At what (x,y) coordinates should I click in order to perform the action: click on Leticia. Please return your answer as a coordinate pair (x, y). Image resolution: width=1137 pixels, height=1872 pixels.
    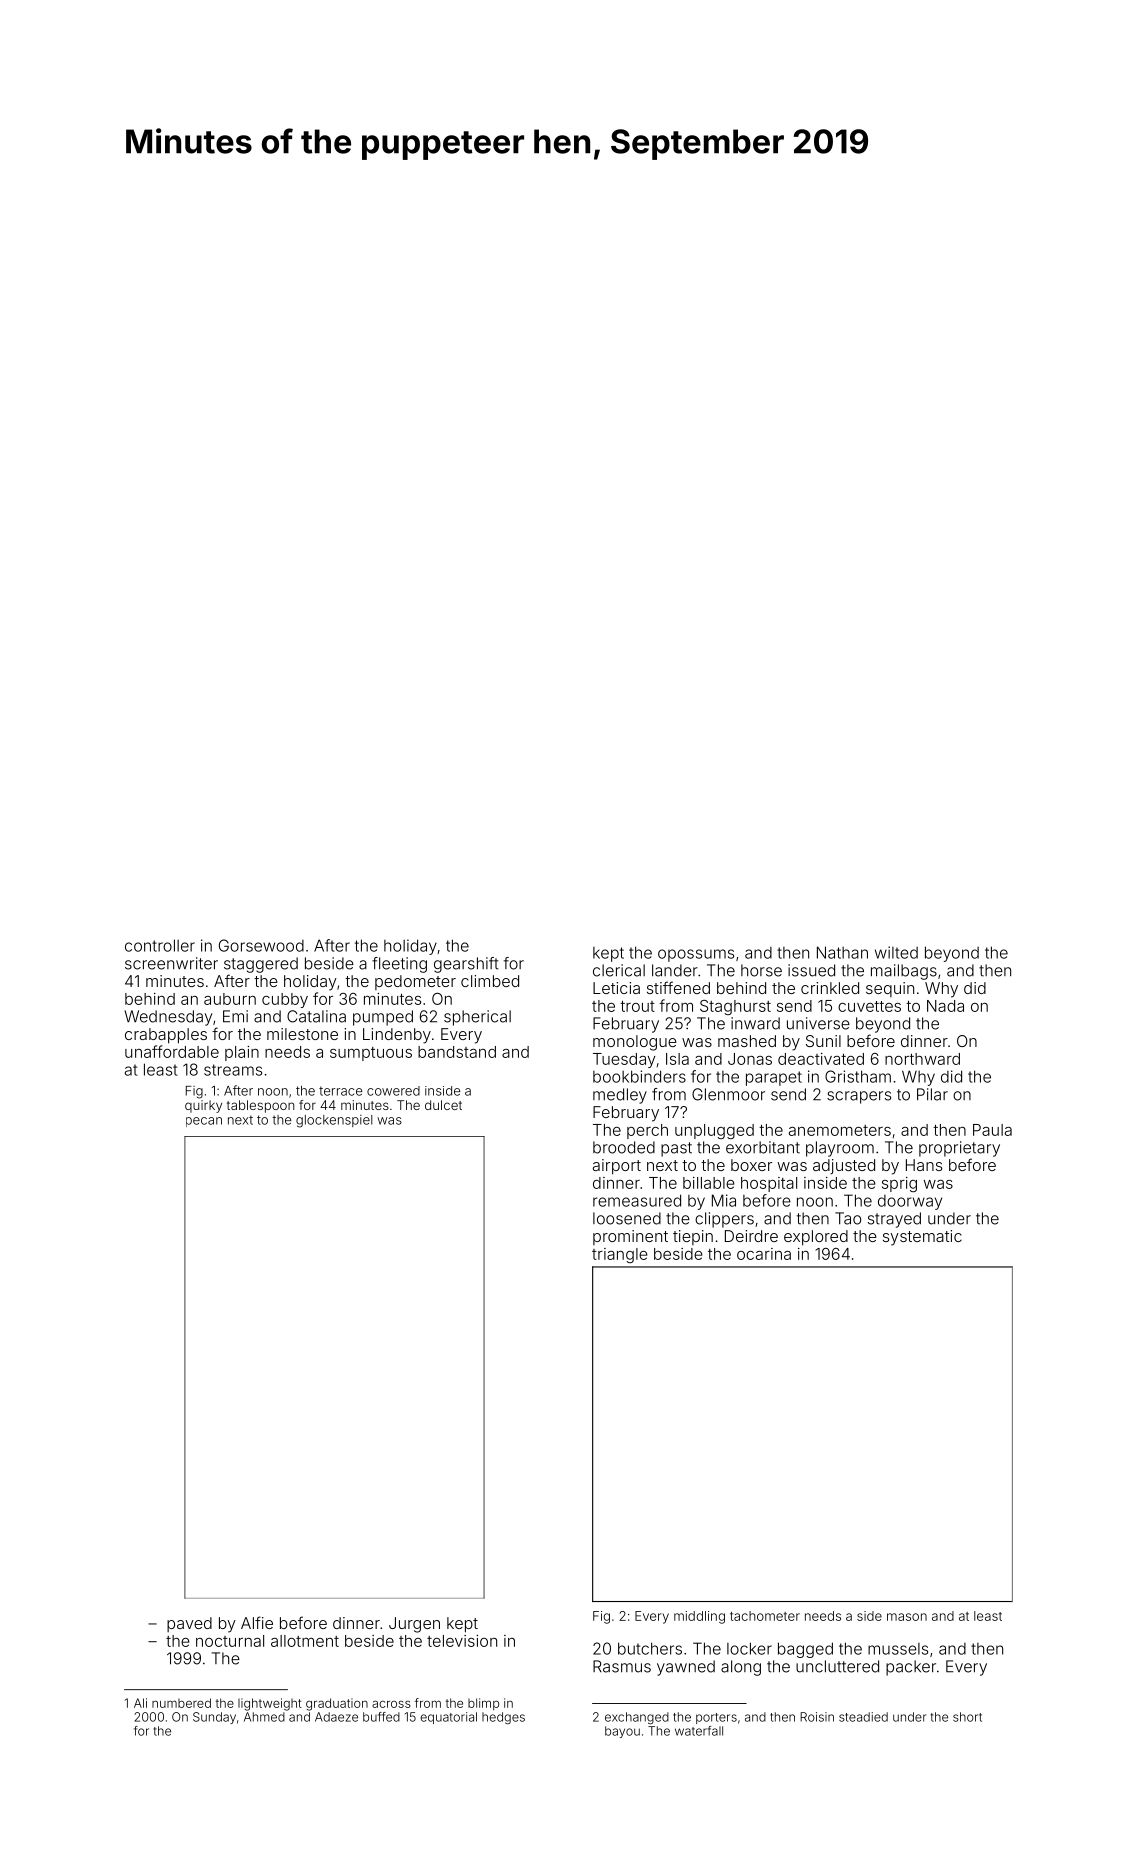
    Looking at the image, I should click on (616, 988).
